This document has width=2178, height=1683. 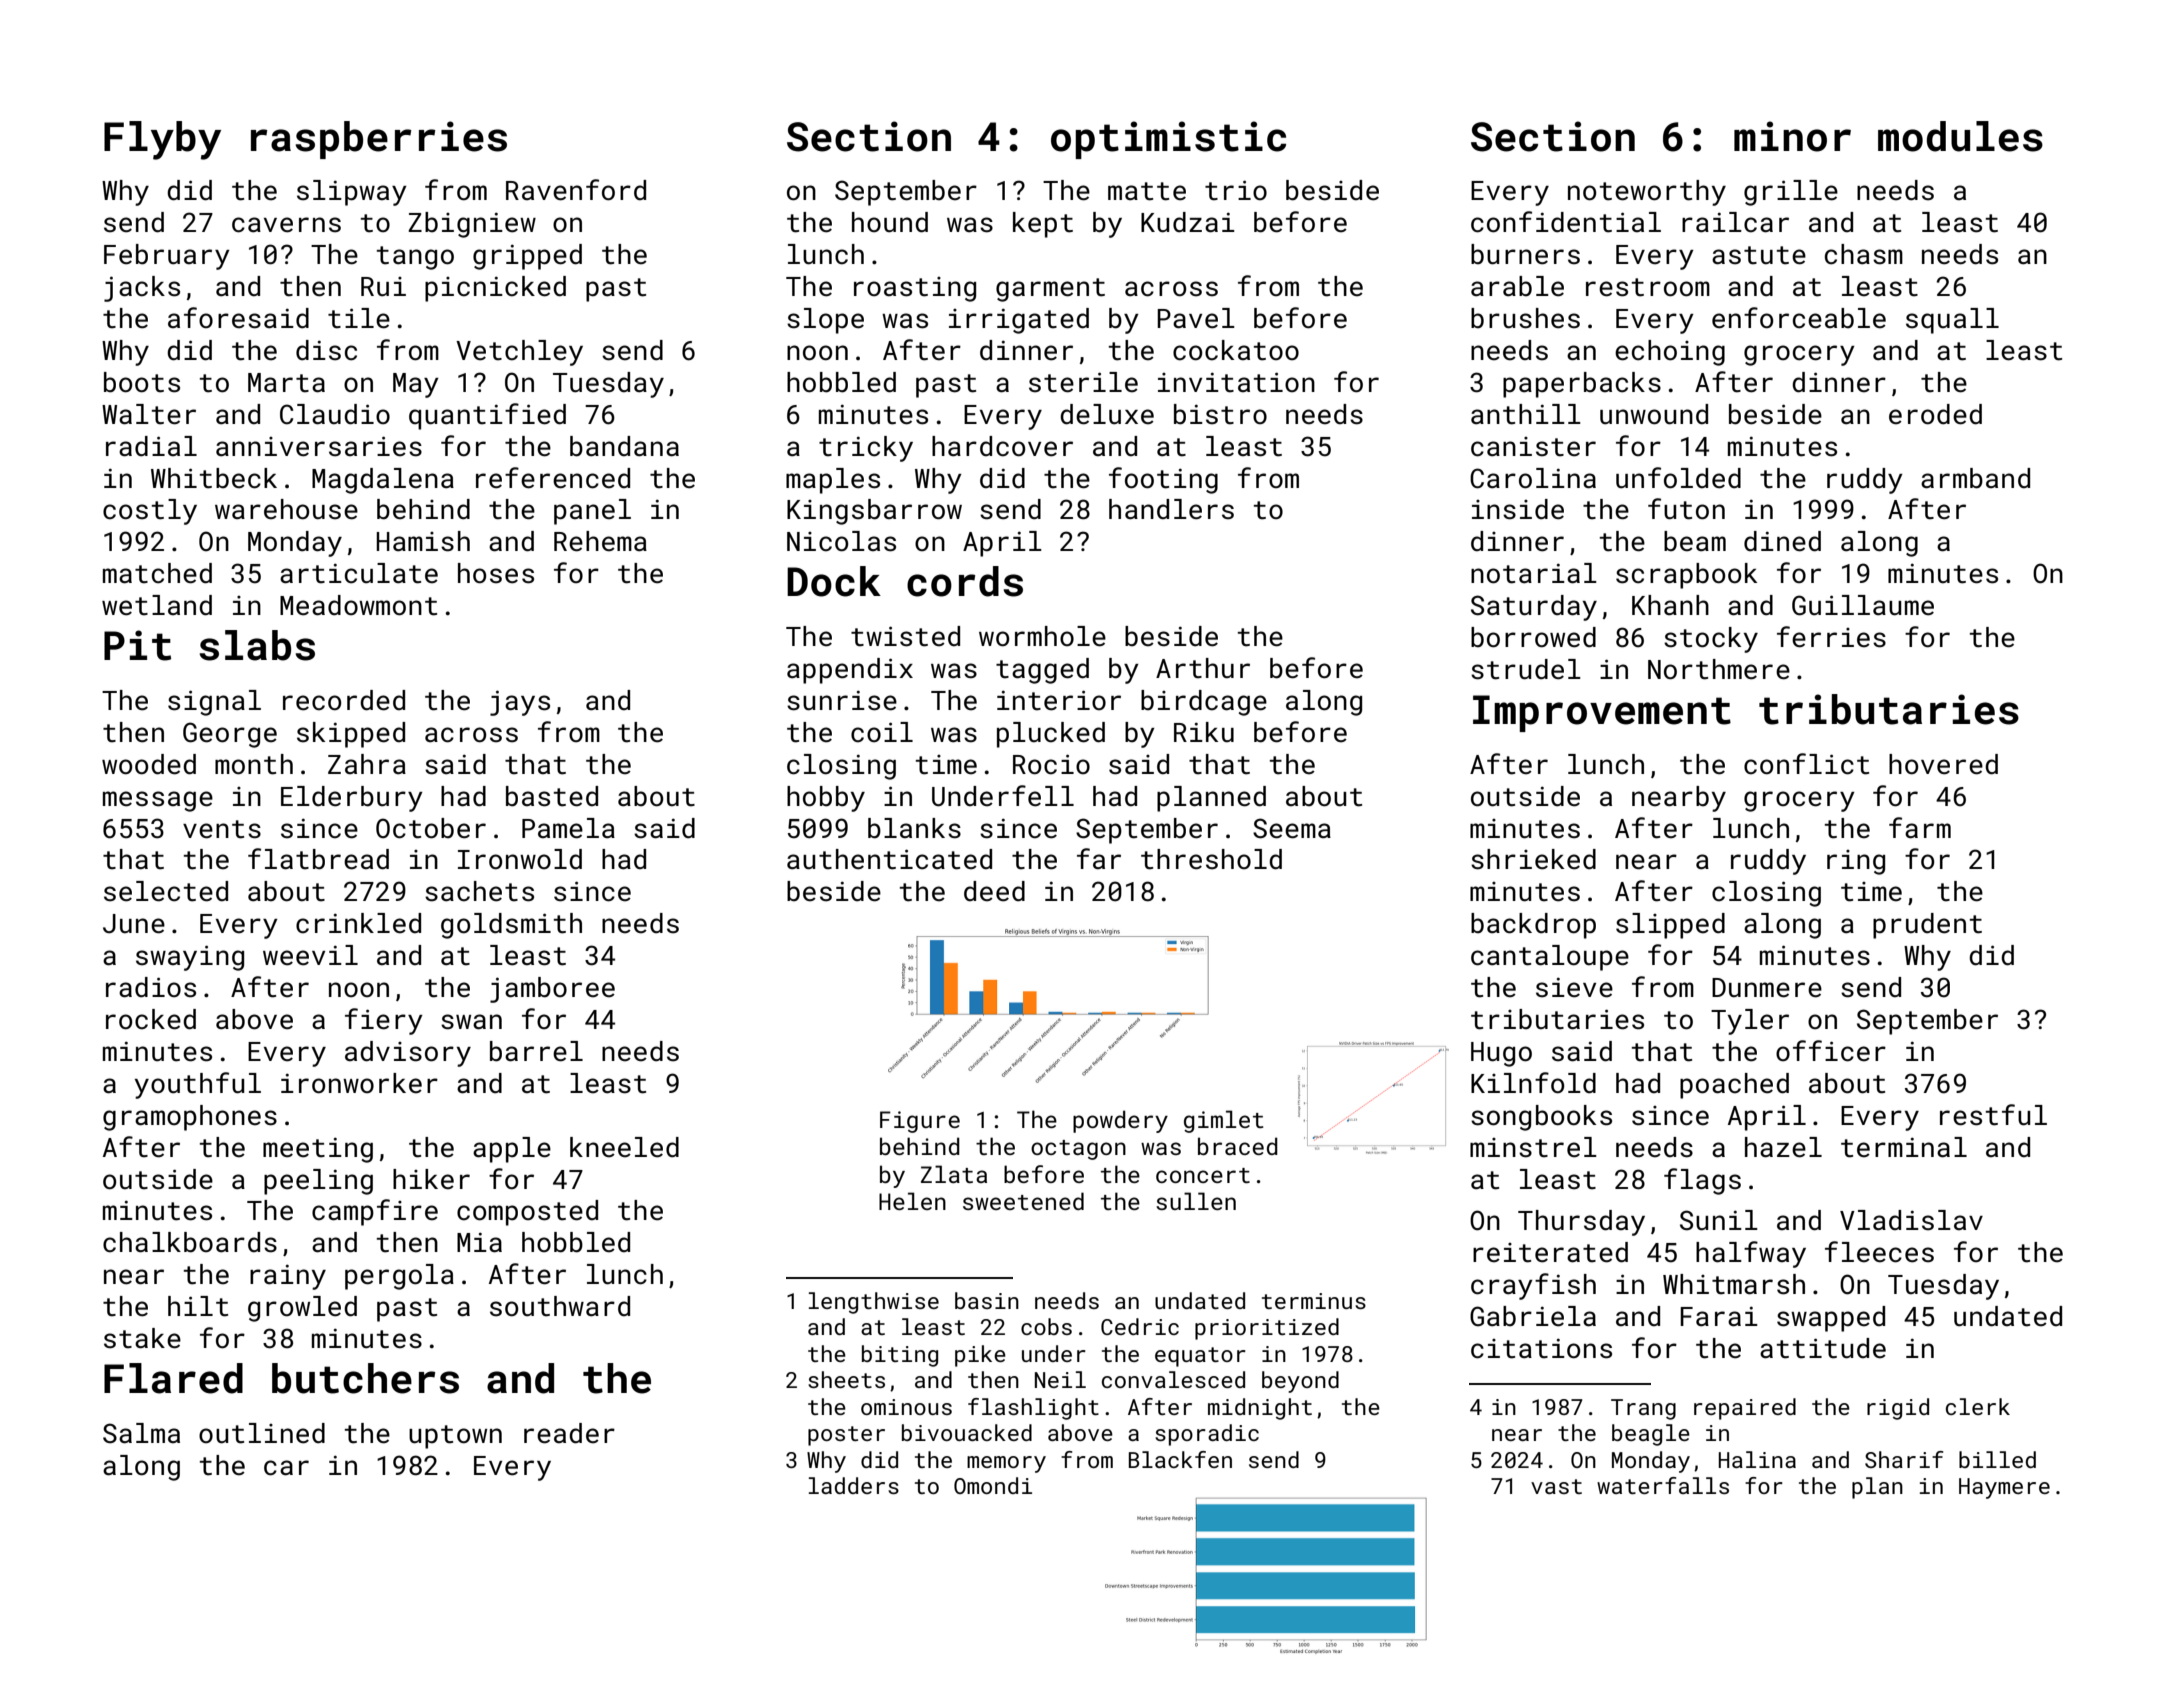 I want to click on railcar, so click(x=1735, y=222).
